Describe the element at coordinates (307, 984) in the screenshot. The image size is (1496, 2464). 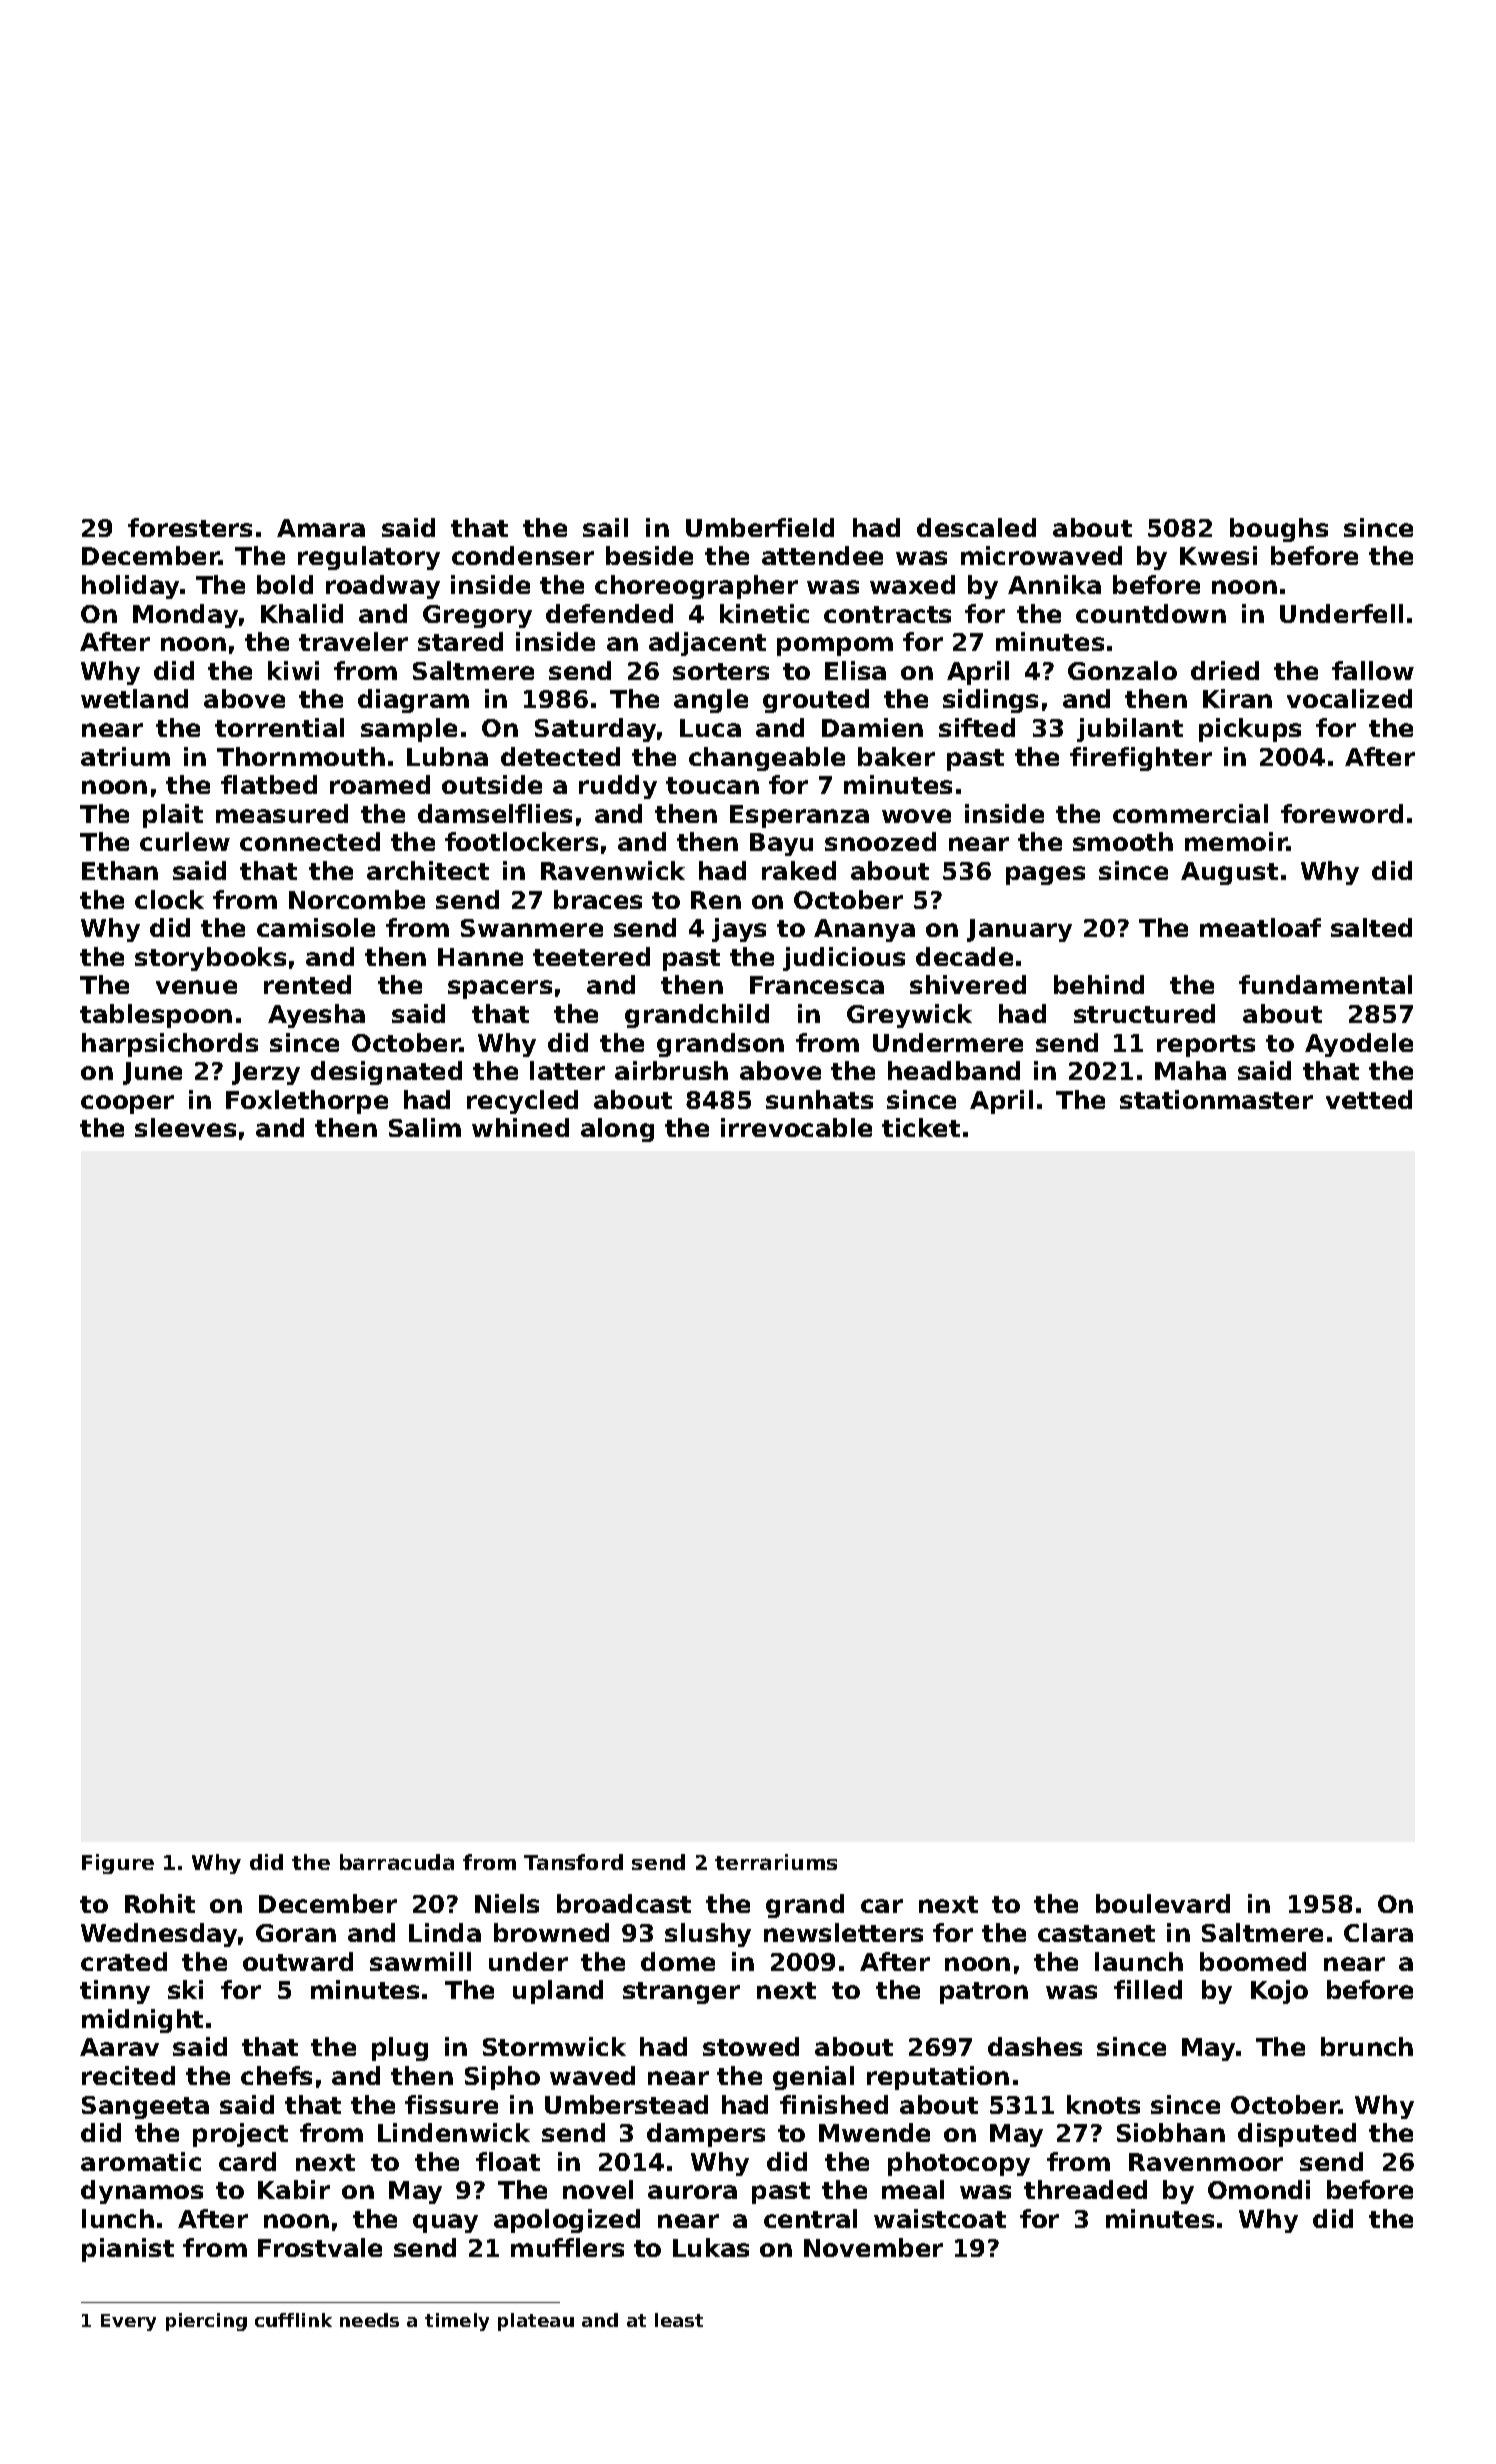
I see `rented` at that location.
